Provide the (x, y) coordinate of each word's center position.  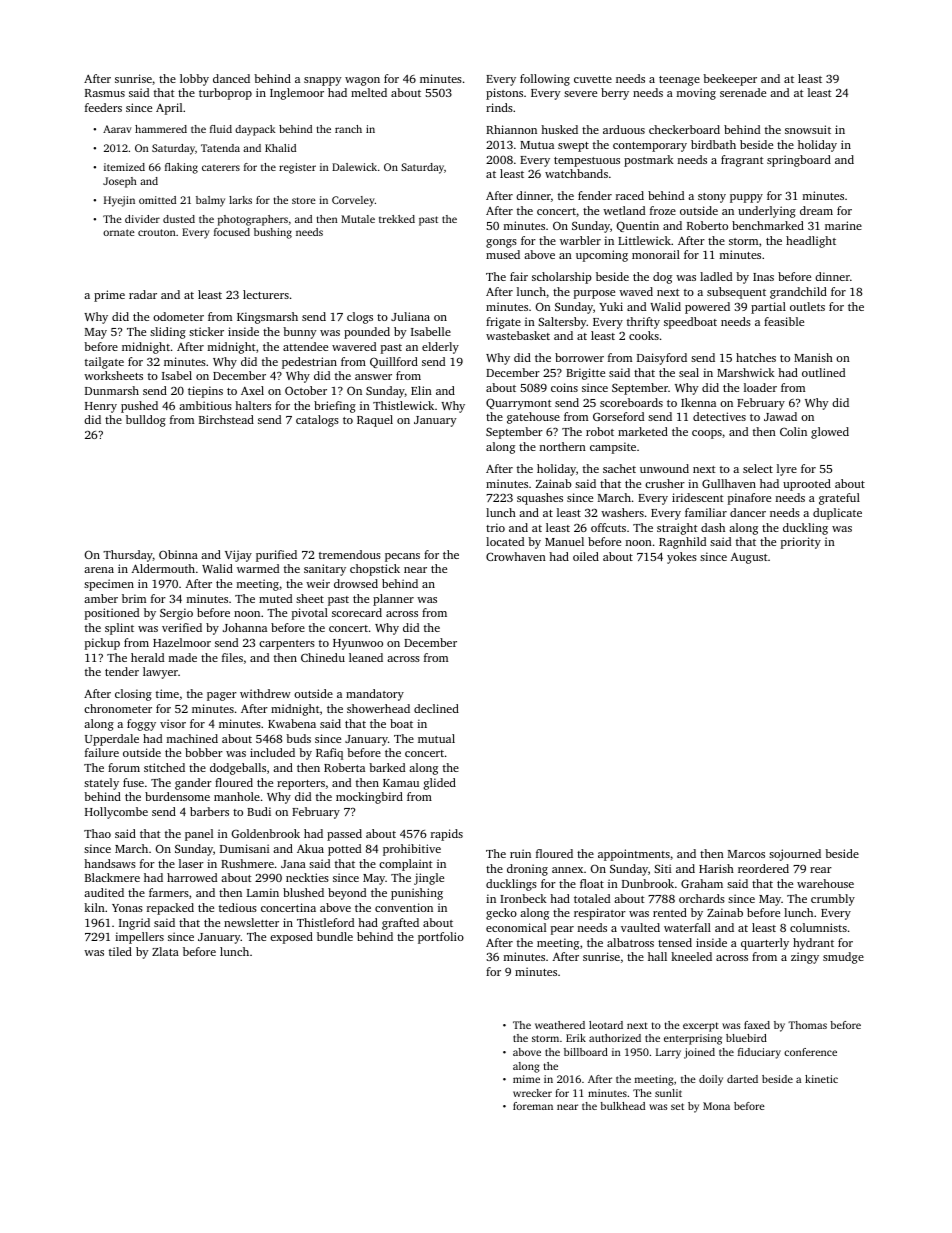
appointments (634, 855)
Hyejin (119, 201)
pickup (102, 644)
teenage (679, 81)
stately (101, 784)
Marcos (746, 854)
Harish (716, 868)
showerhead (378, 708)
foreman (533, 1106)
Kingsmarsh (267, 318)
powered (707, 308)
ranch (348, 129)
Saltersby (562, 323)
